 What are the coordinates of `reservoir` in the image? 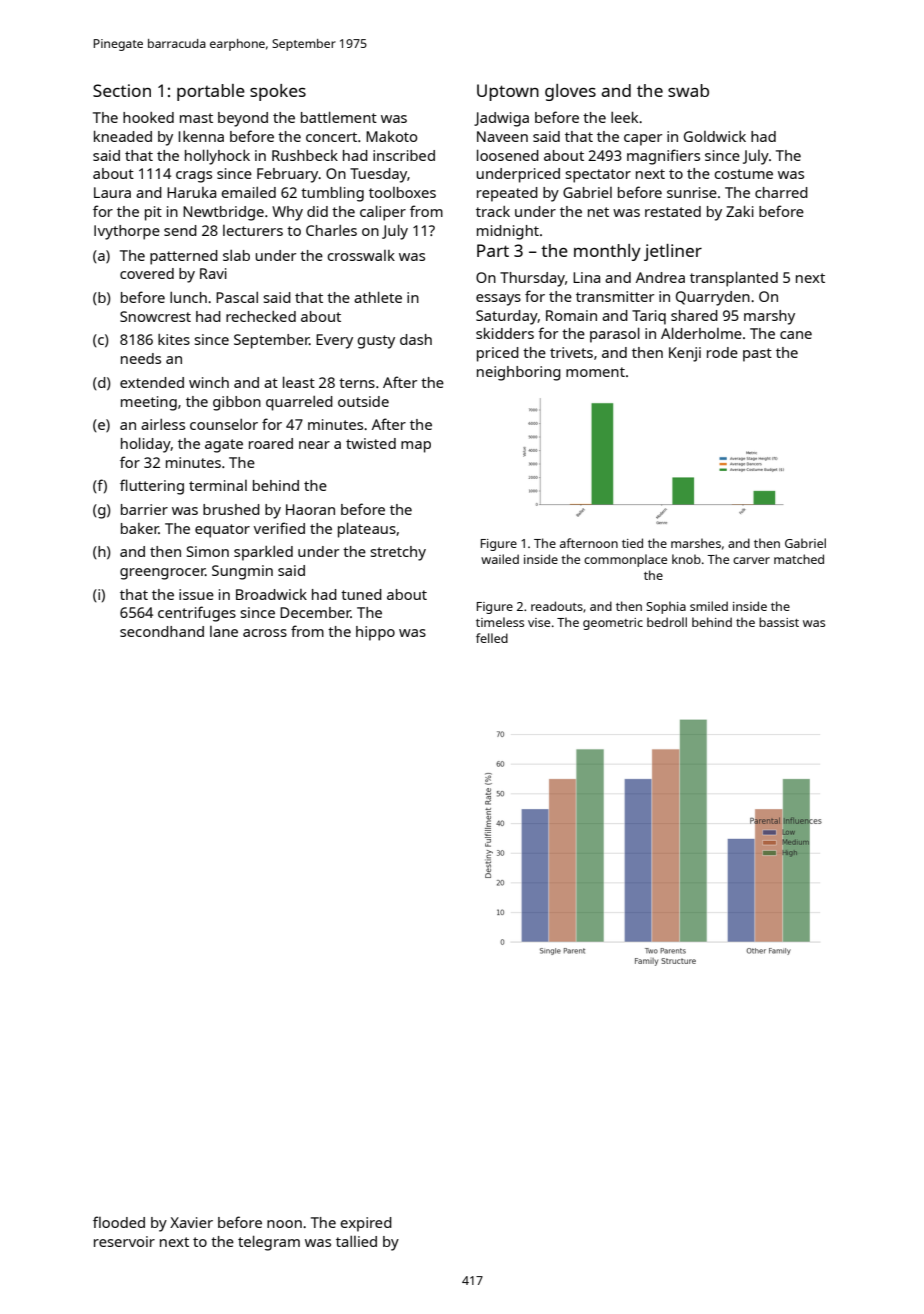 It's located at (124, 1241).
